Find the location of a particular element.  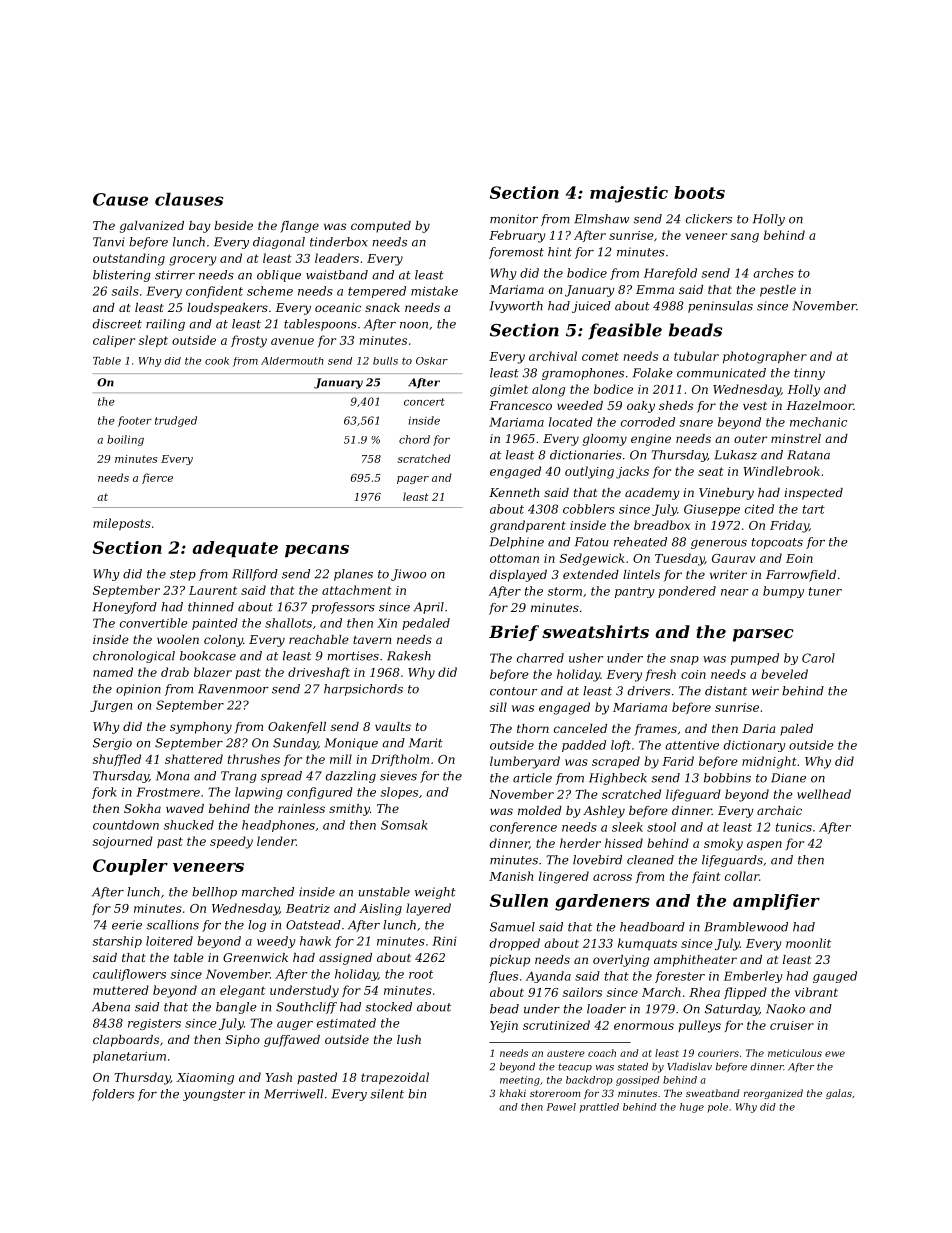

pager is located at coordinates (413, 480).
